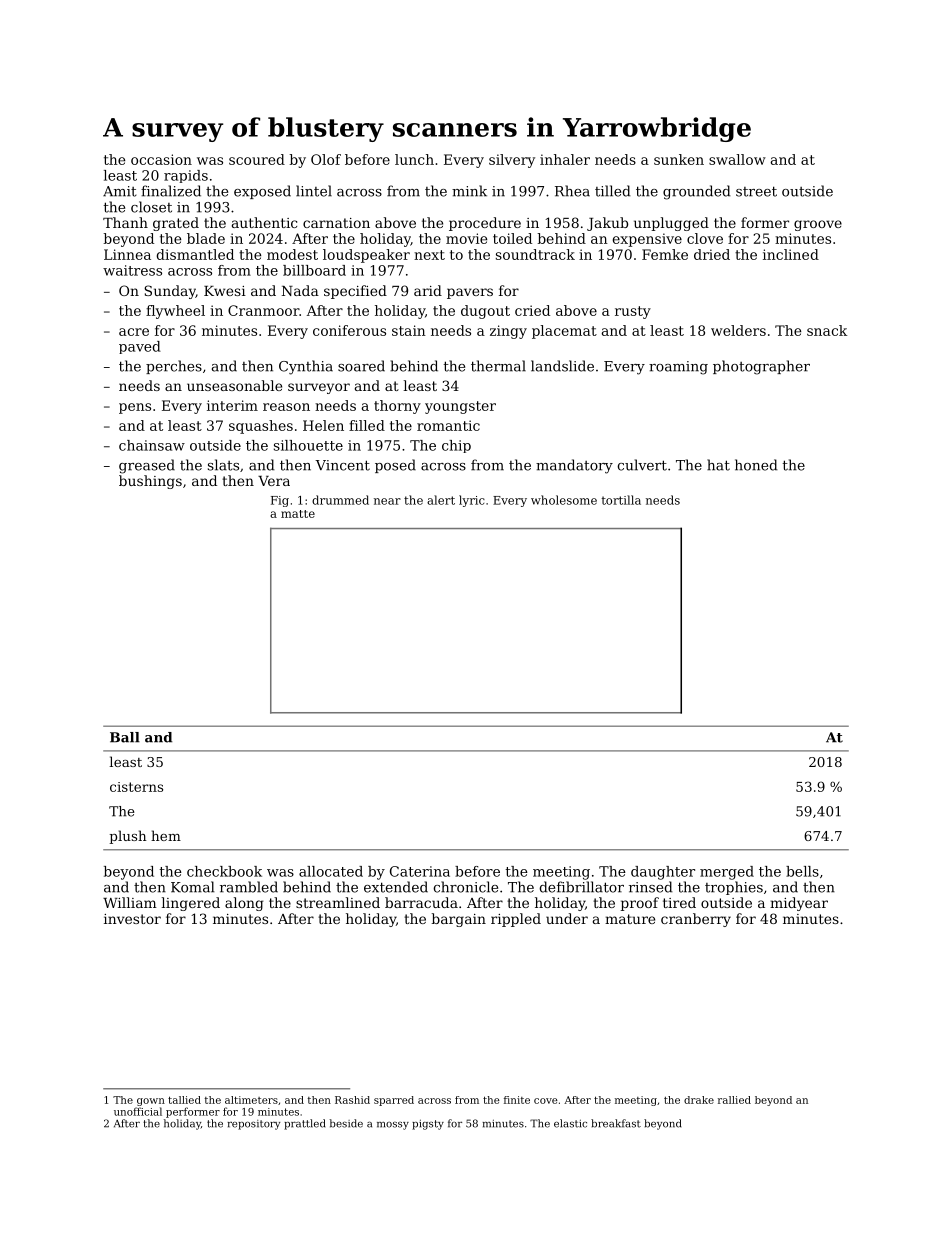 The height and width of the document is (1233, 952). What do you see at coordinates (562, 366) in the document?
I see `landslide` at bounding box center [562, 366].
